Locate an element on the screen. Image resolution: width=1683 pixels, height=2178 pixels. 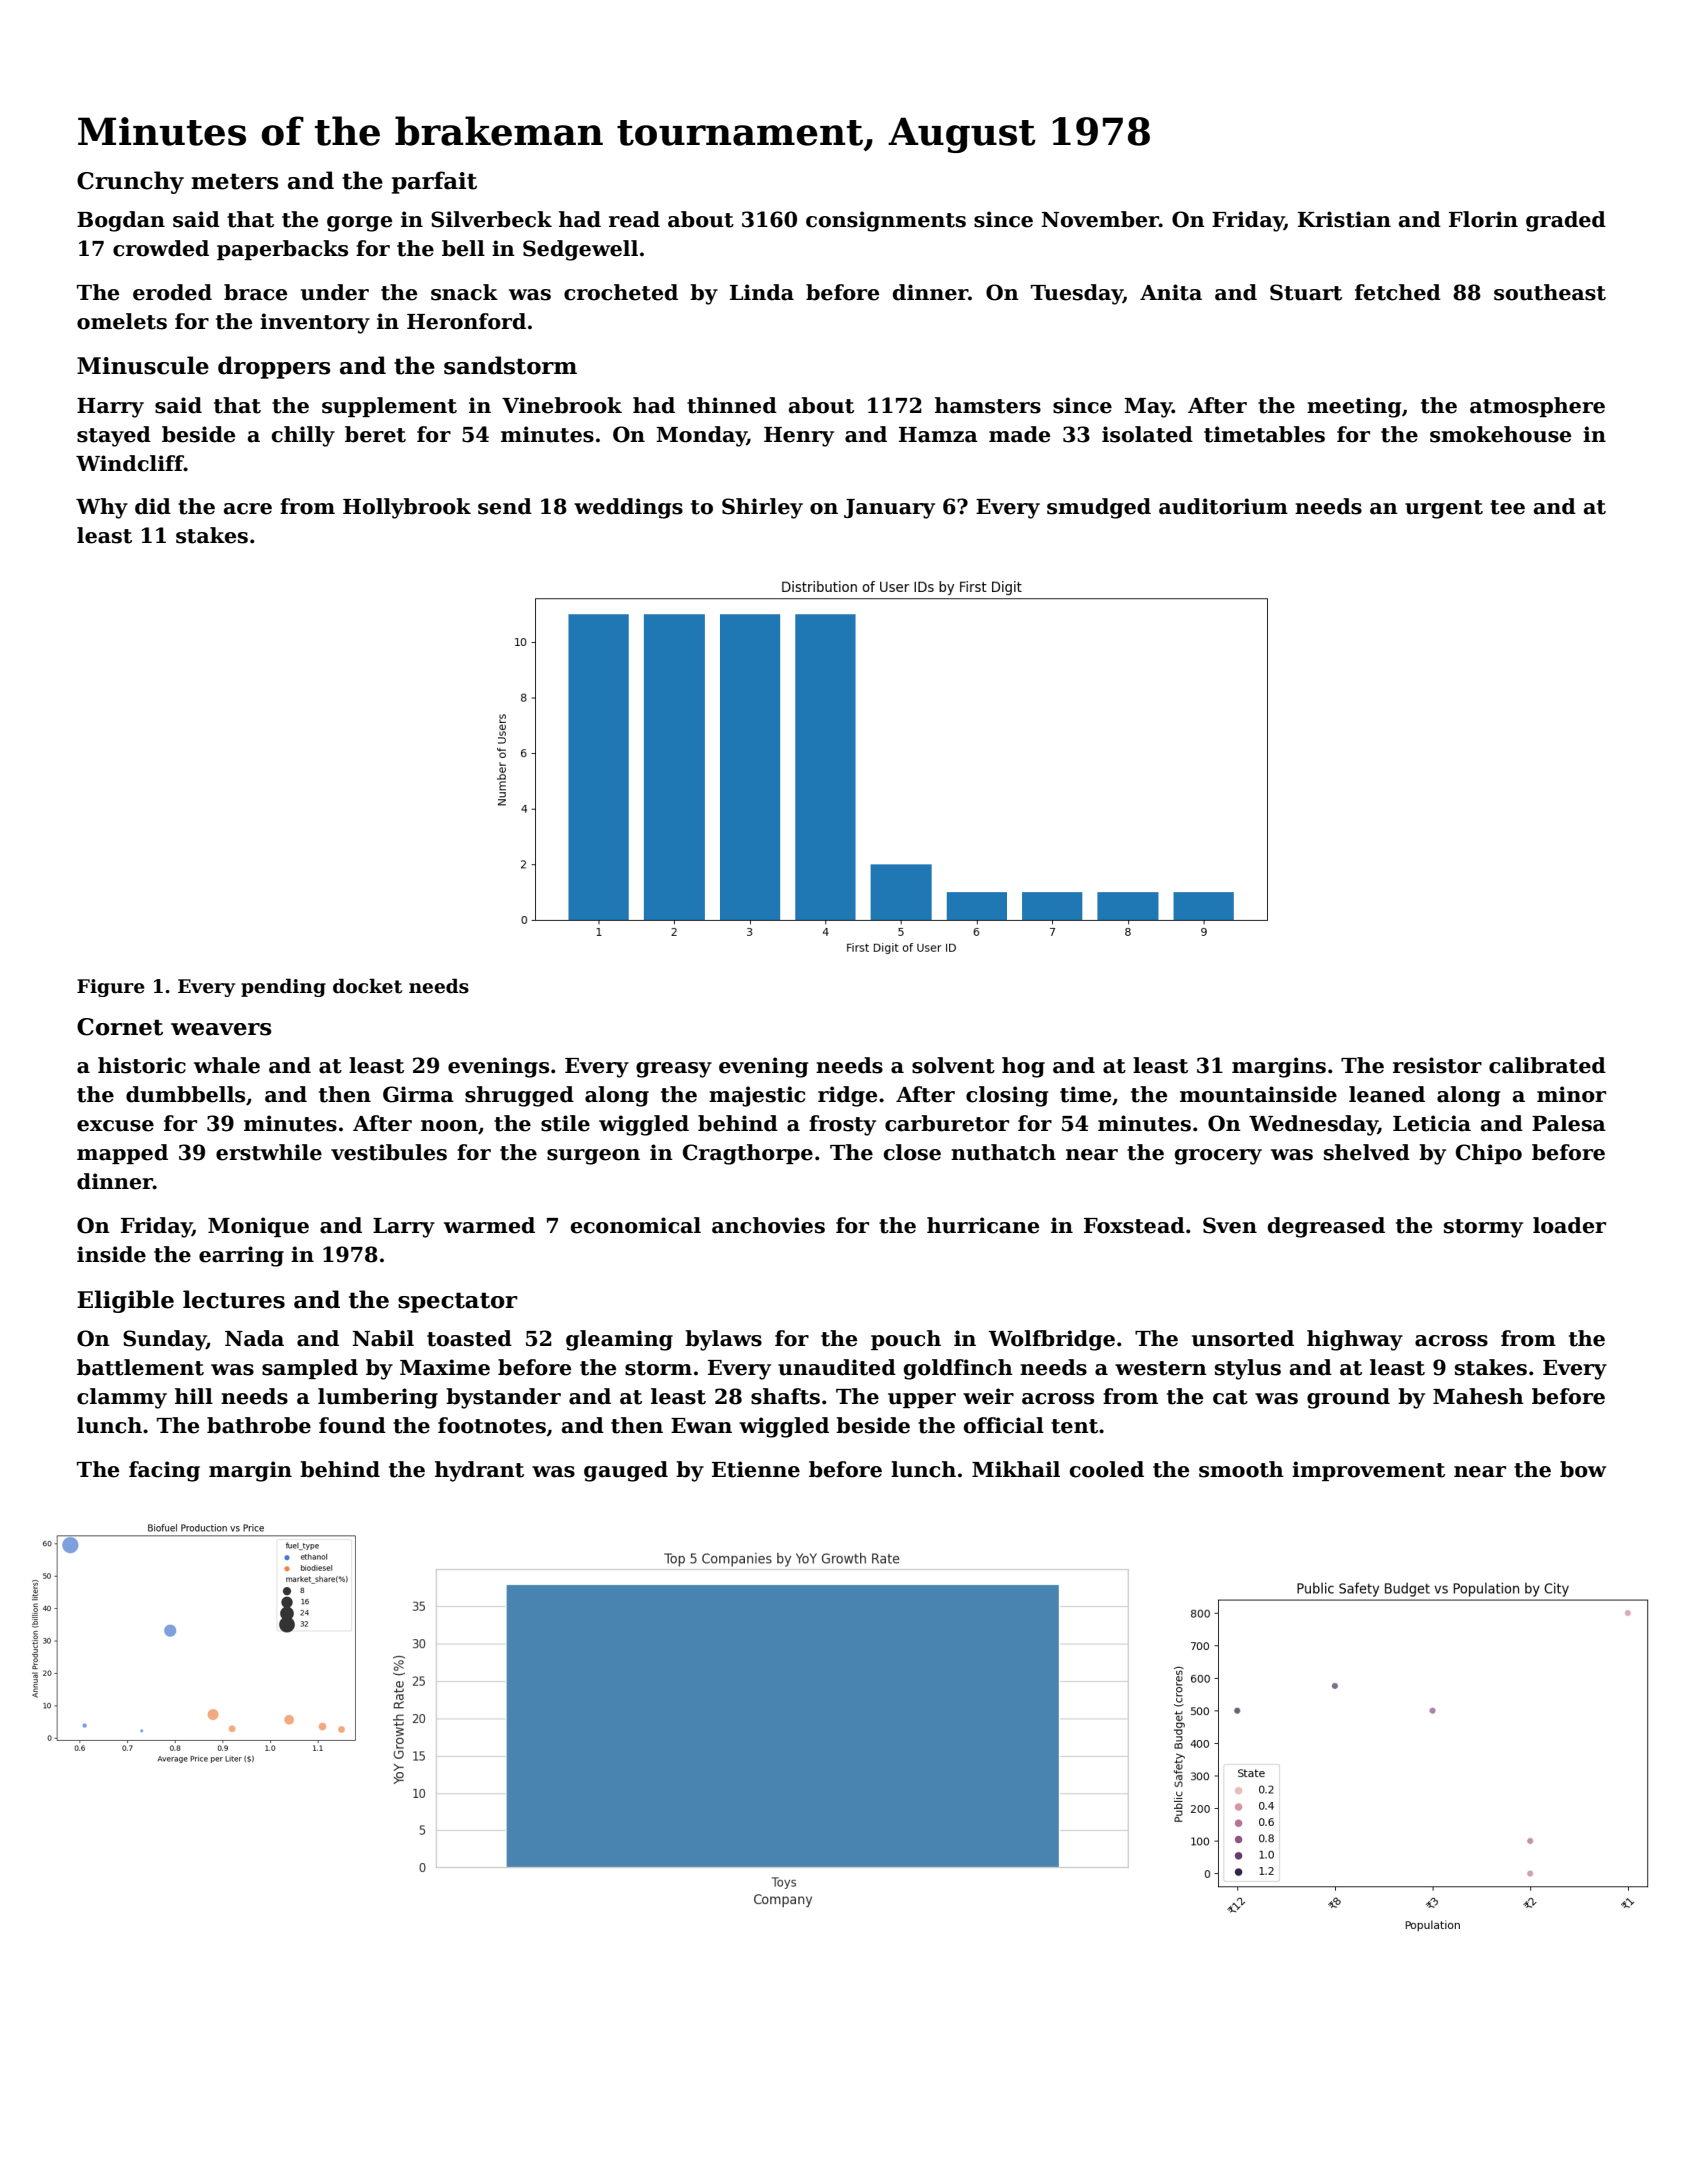
smudged is located at coordinates (1099, 508).
